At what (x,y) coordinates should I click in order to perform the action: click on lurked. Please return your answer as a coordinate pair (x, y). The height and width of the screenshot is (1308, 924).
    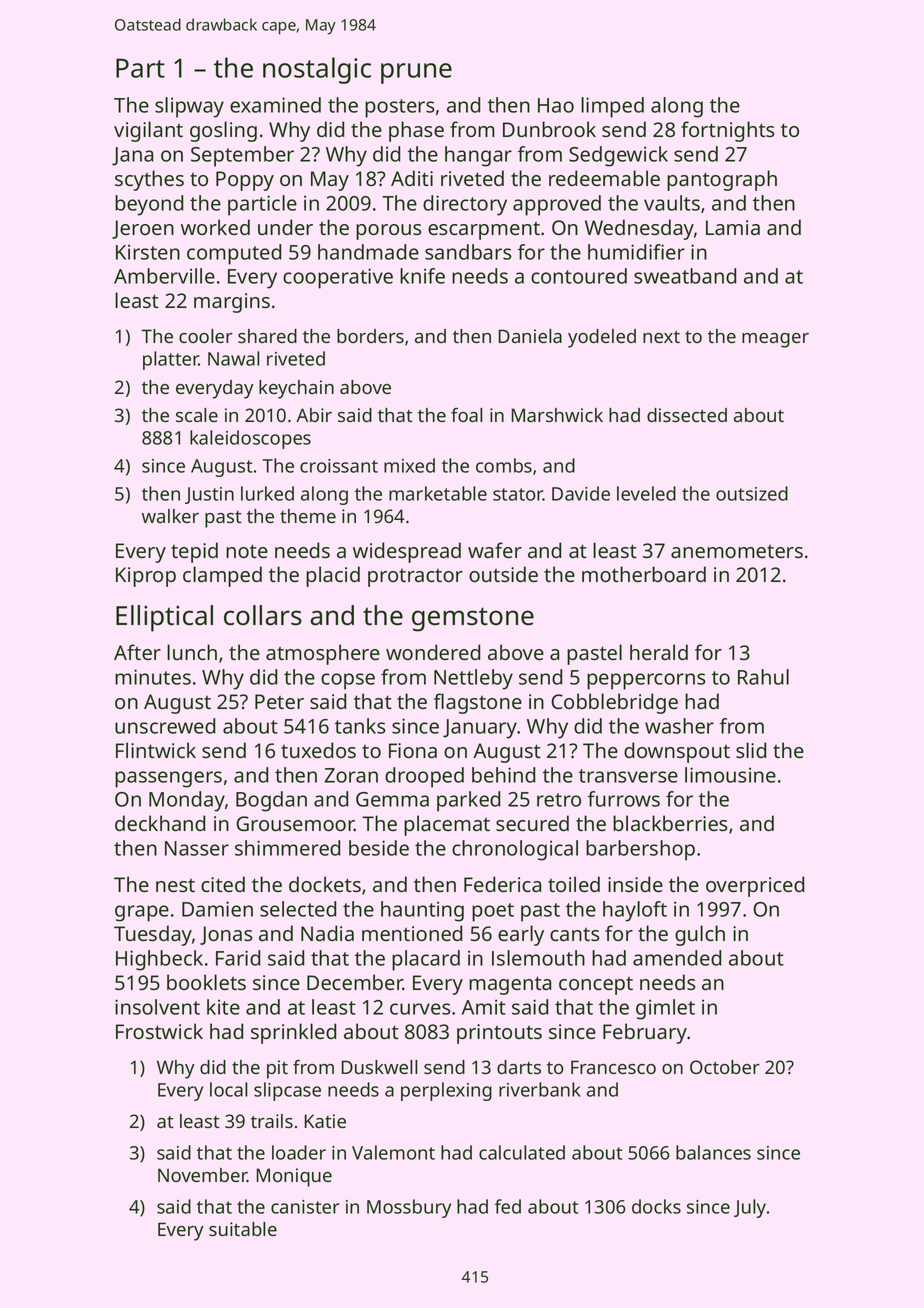
    Looking at the image, I should click on (267, 493).
